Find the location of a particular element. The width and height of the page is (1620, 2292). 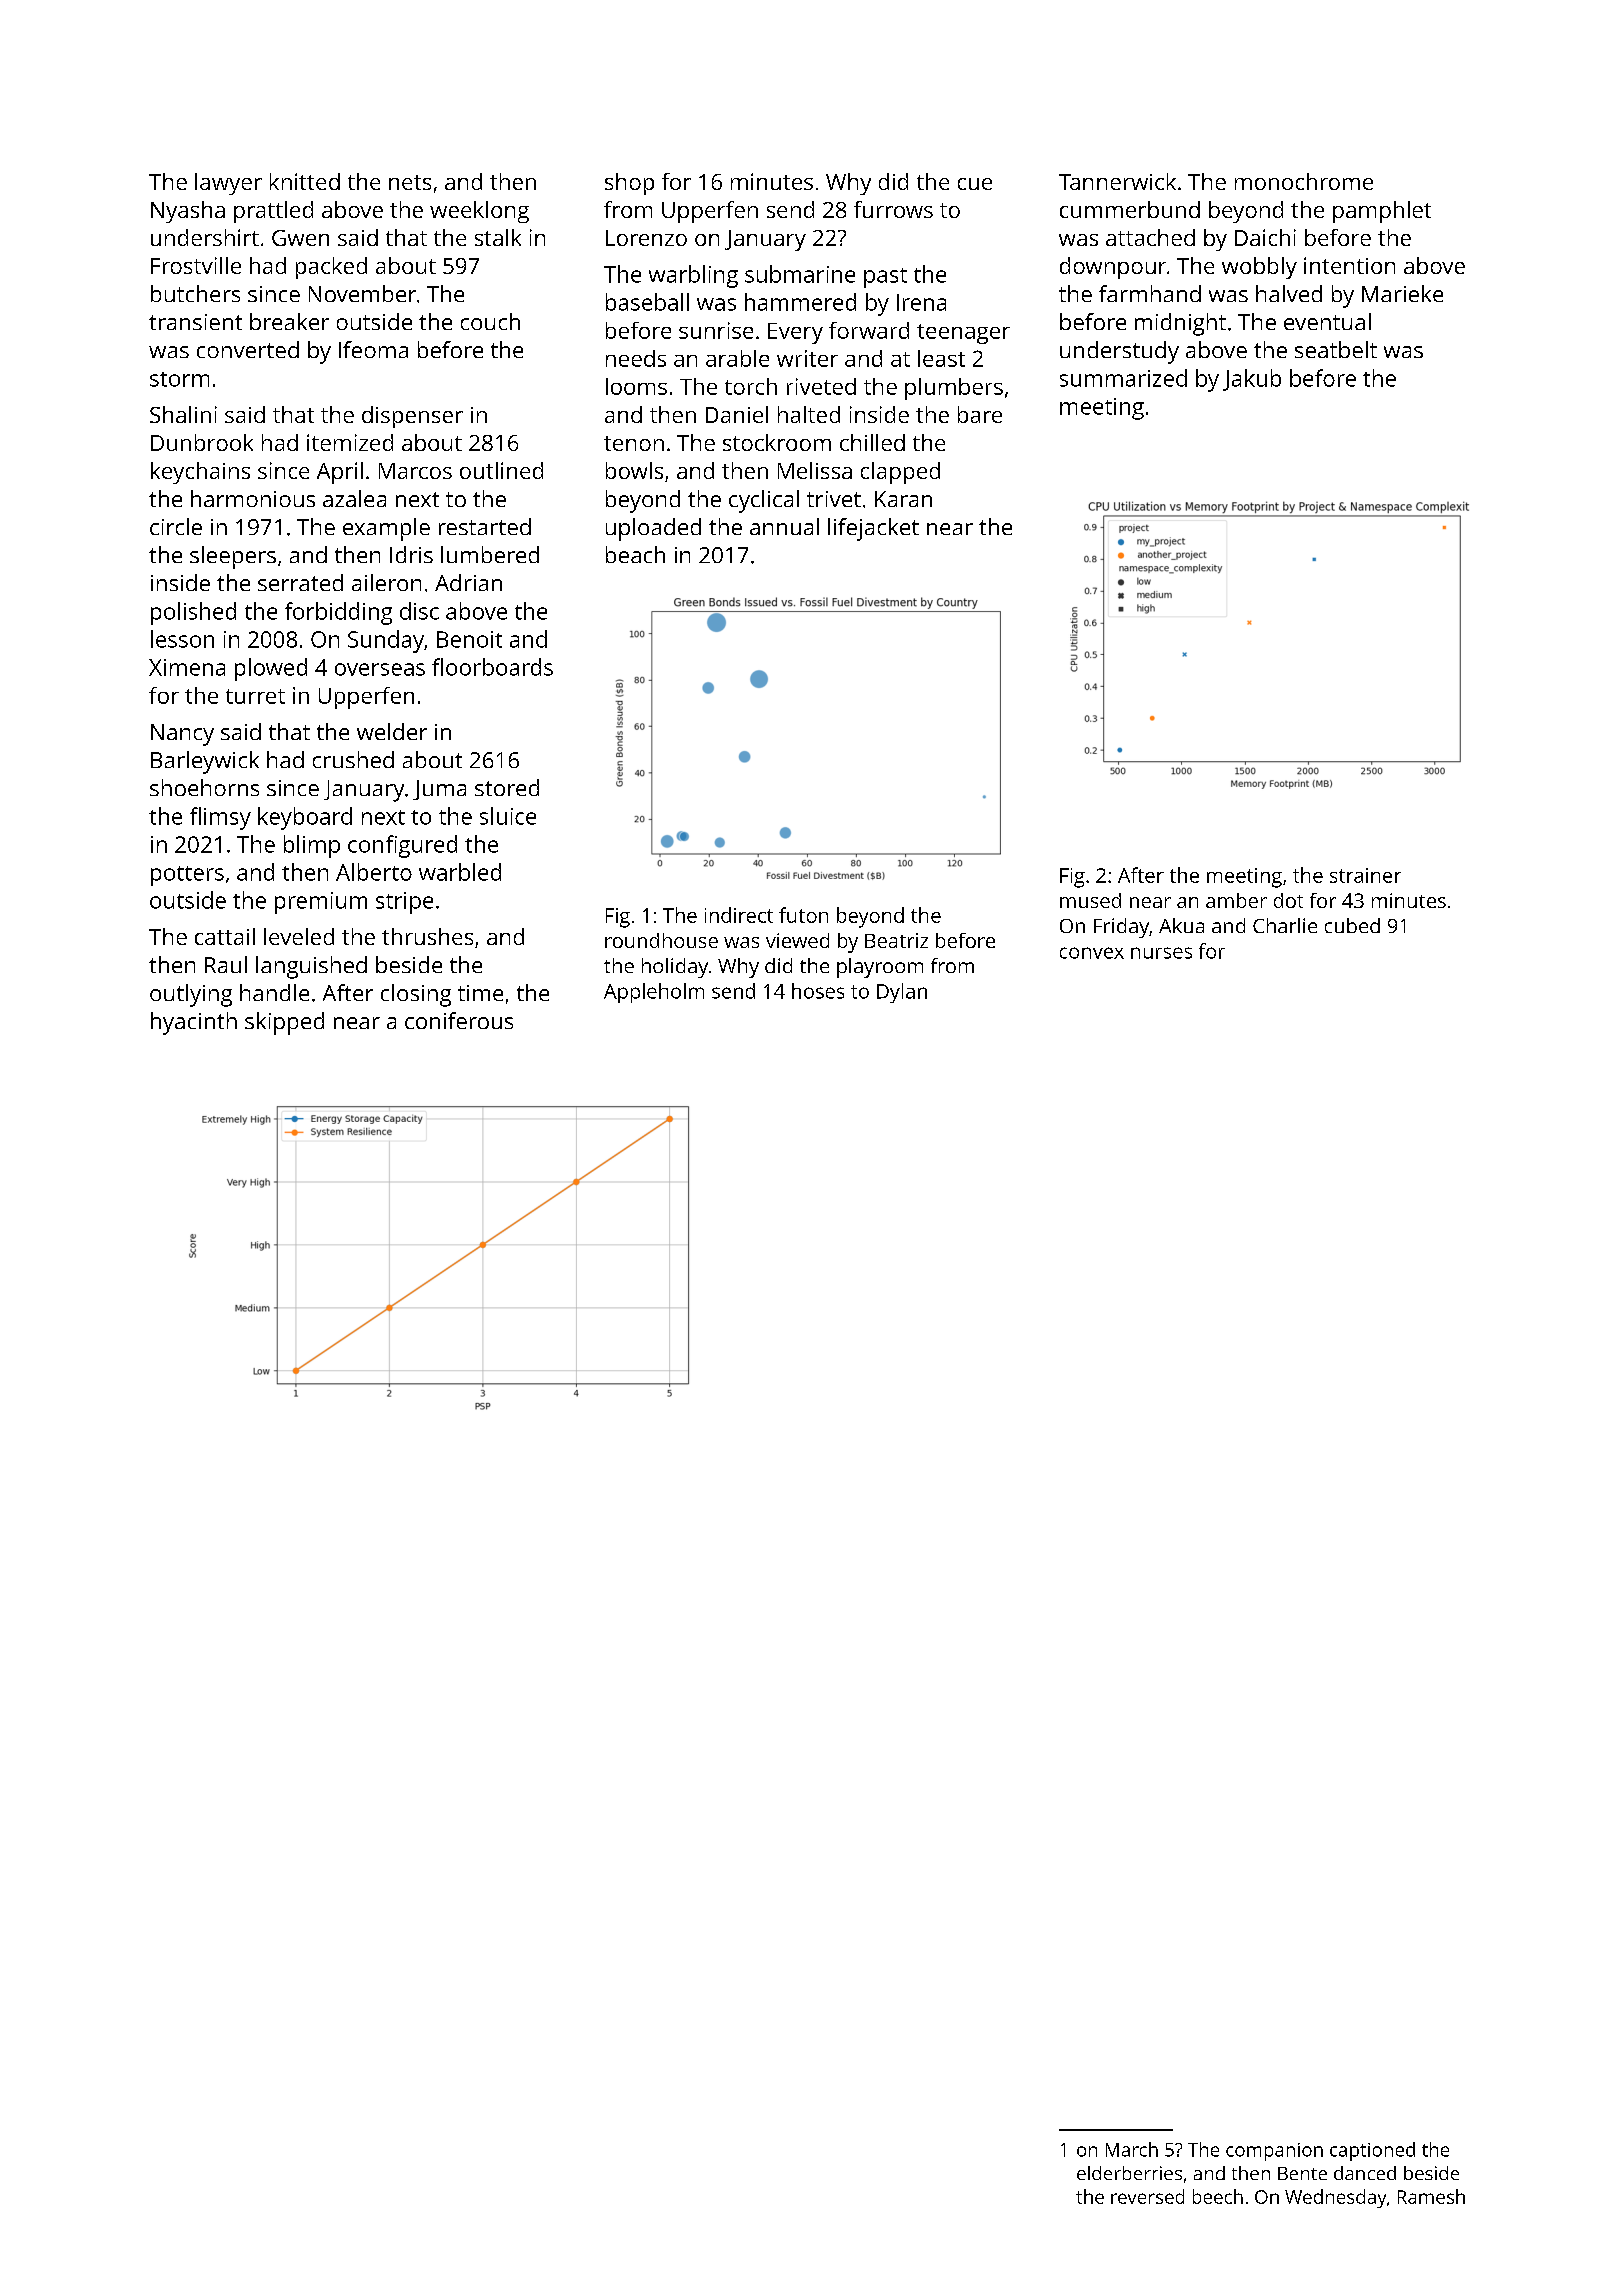

overseas is located at coordinates (380, 669).
